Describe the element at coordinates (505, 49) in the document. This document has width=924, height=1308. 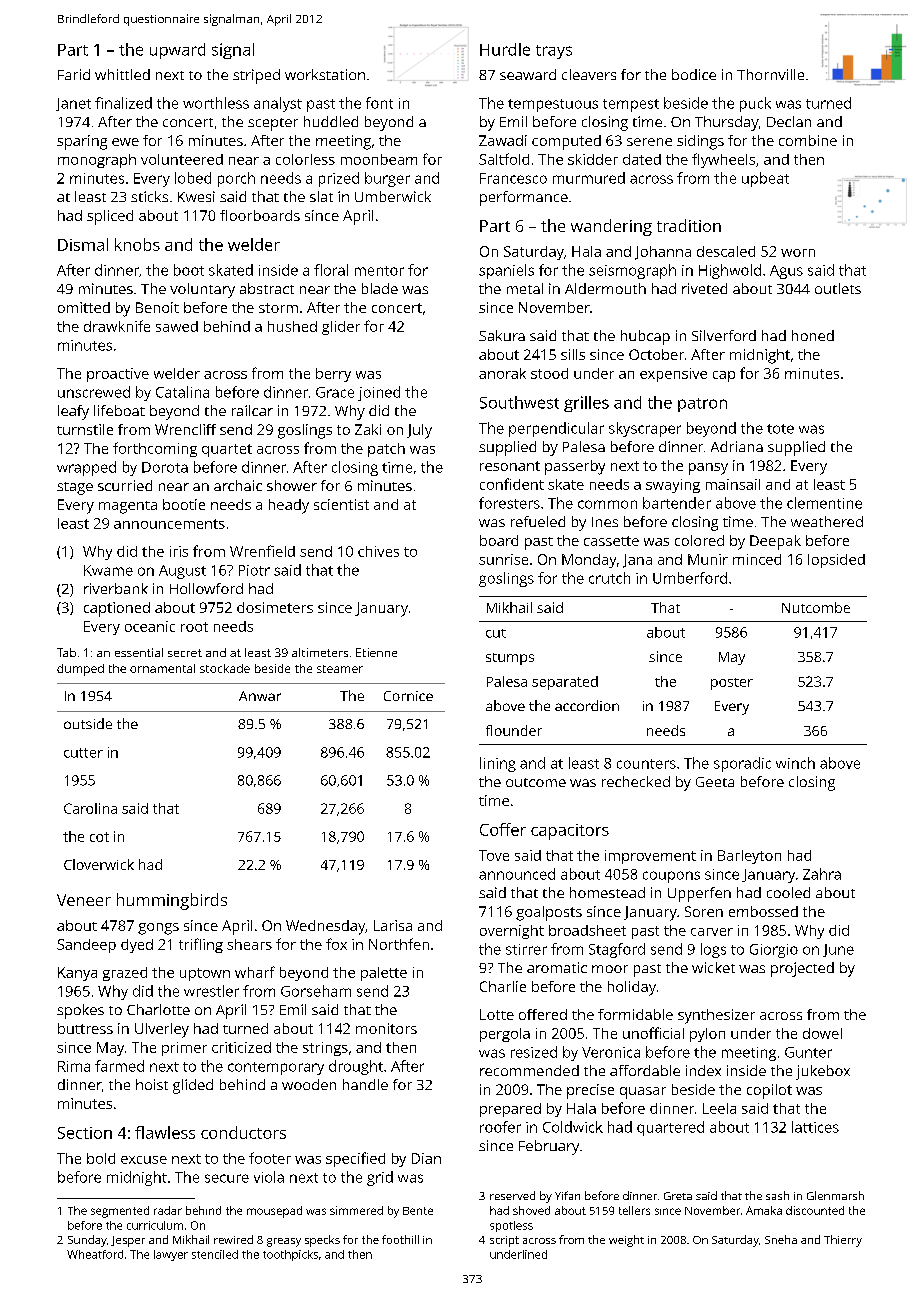
I see `Hurdle` at that location.
